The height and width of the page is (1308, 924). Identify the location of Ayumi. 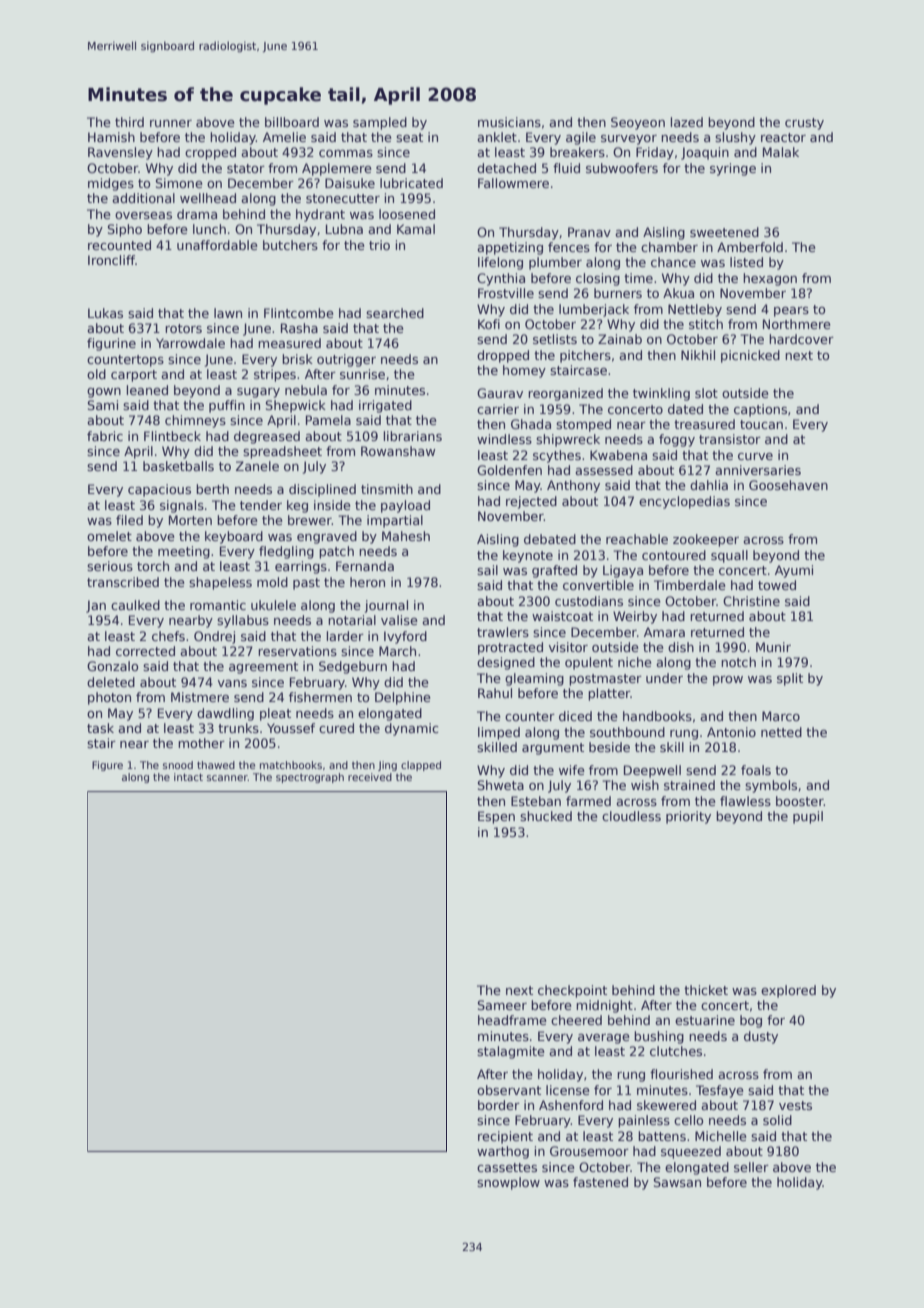
(794, 571).
